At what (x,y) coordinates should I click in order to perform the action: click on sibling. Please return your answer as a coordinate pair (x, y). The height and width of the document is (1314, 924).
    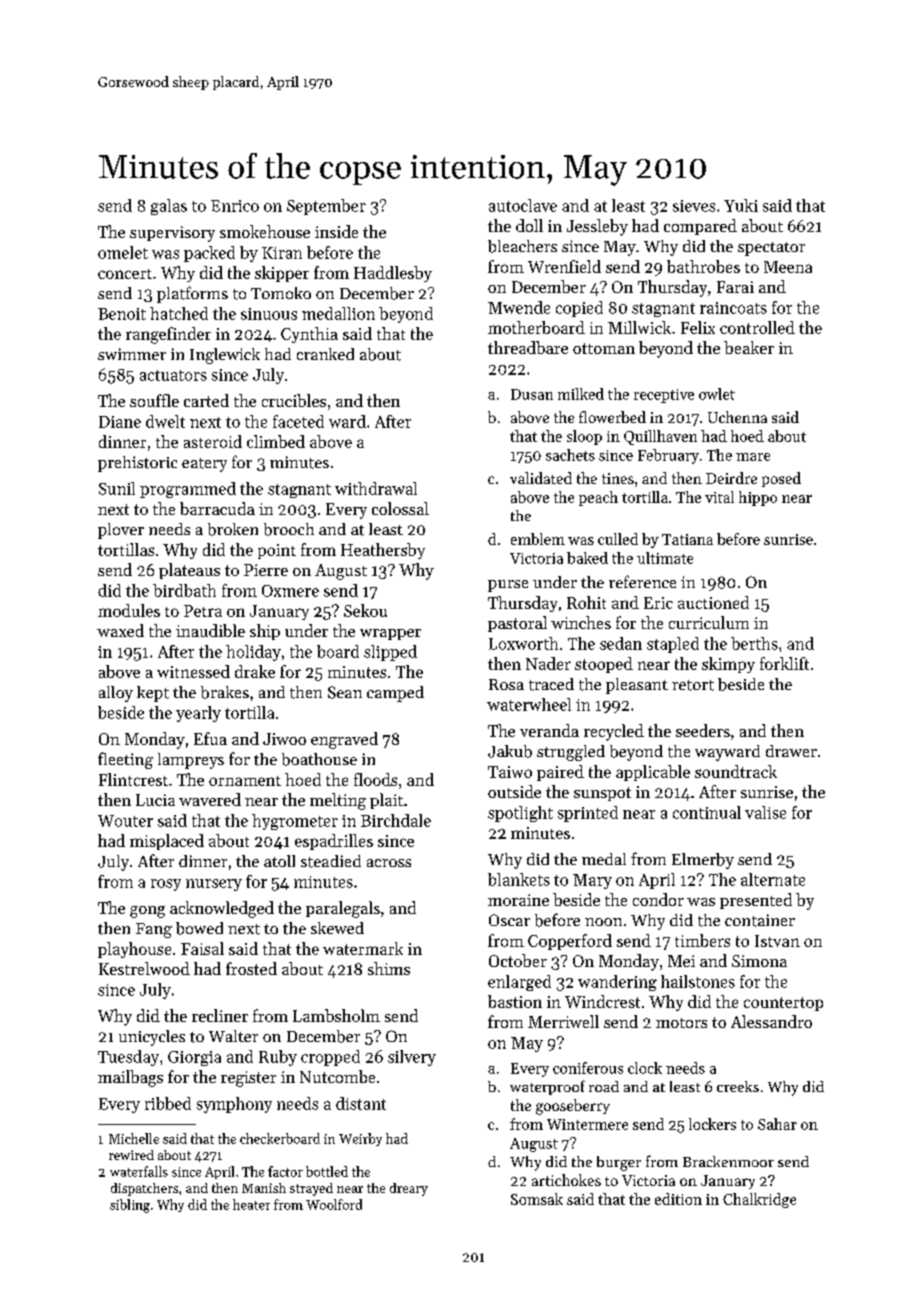
    Looking at the image, I should click on (130, 1206).
